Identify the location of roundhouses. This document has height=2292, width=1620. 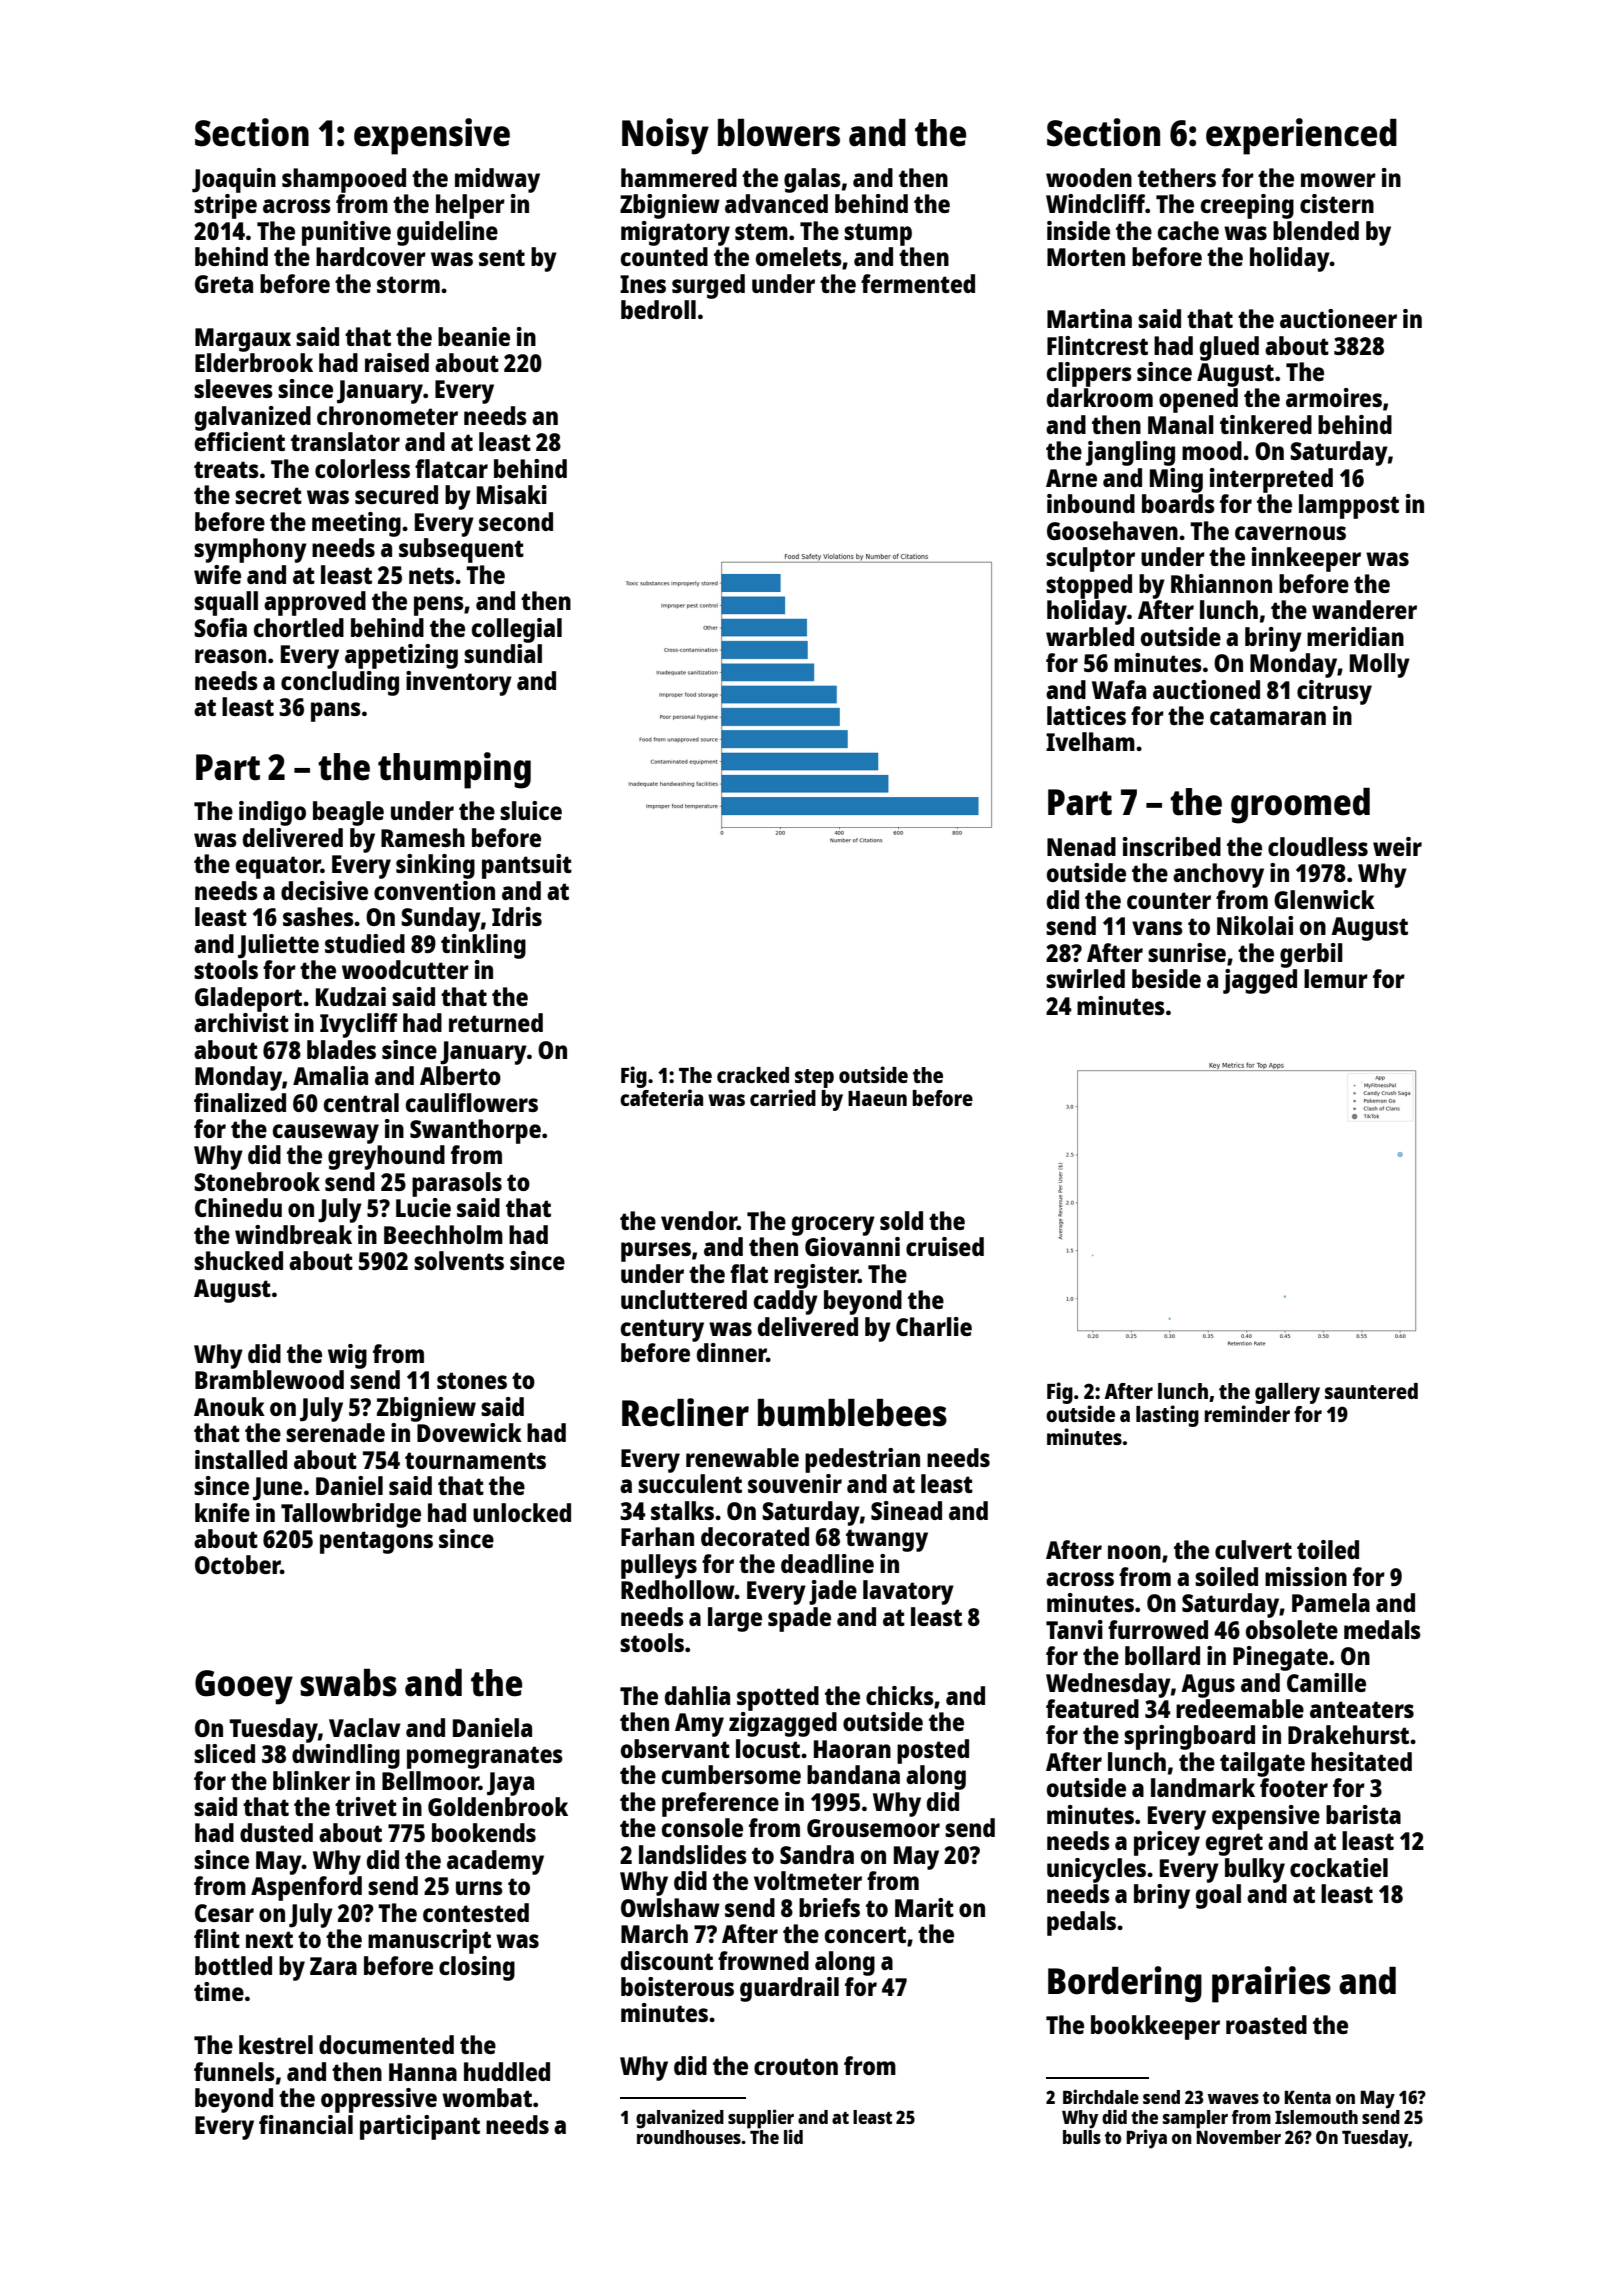
(689, 2137).
